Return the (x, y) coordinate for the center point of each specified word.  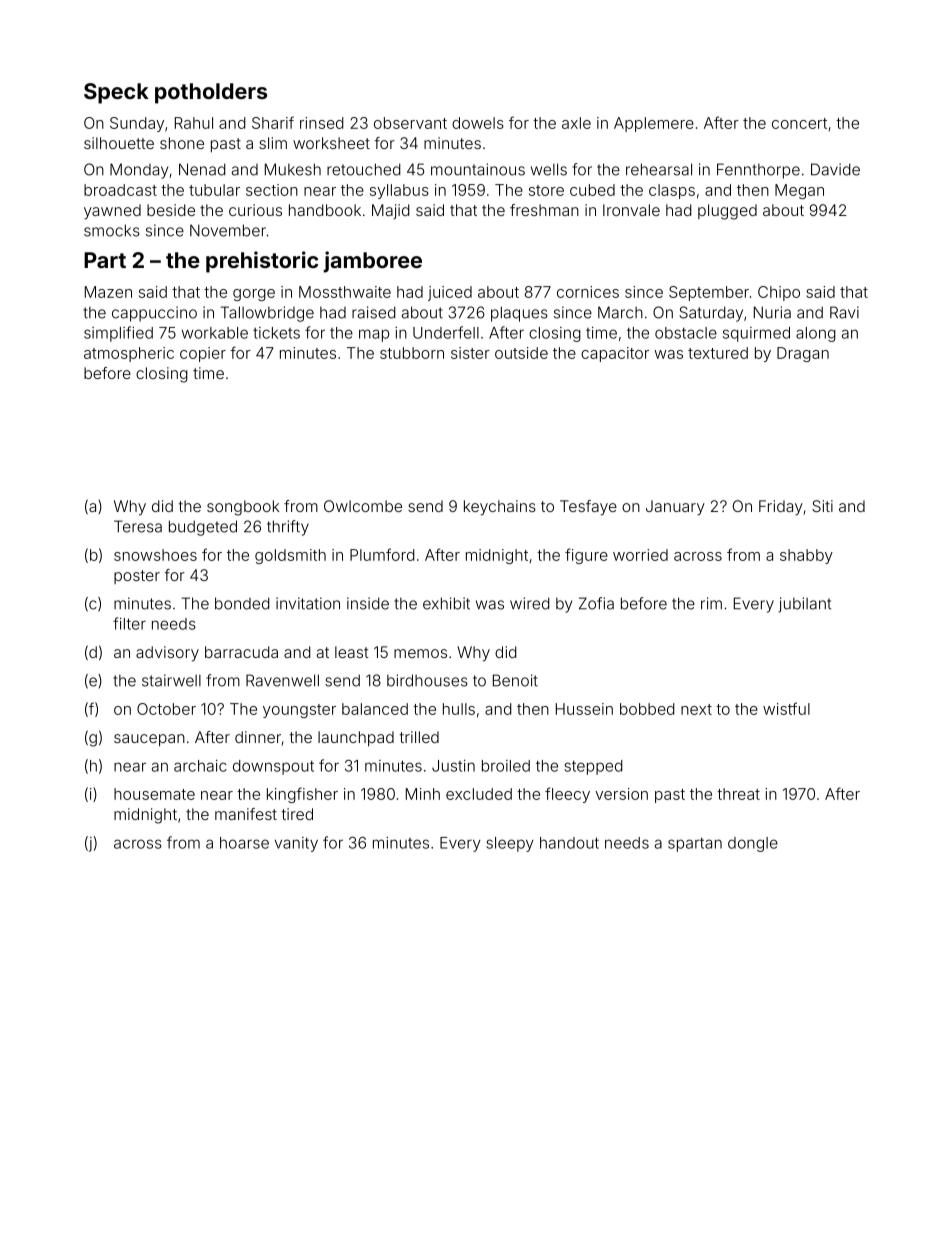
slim (273, 143)
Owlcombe (363, 506)
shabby (806, 556)
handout (569, 843)
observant (410, 123)
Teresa (138, 526)
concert (799, 123)
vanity (296, 844)
